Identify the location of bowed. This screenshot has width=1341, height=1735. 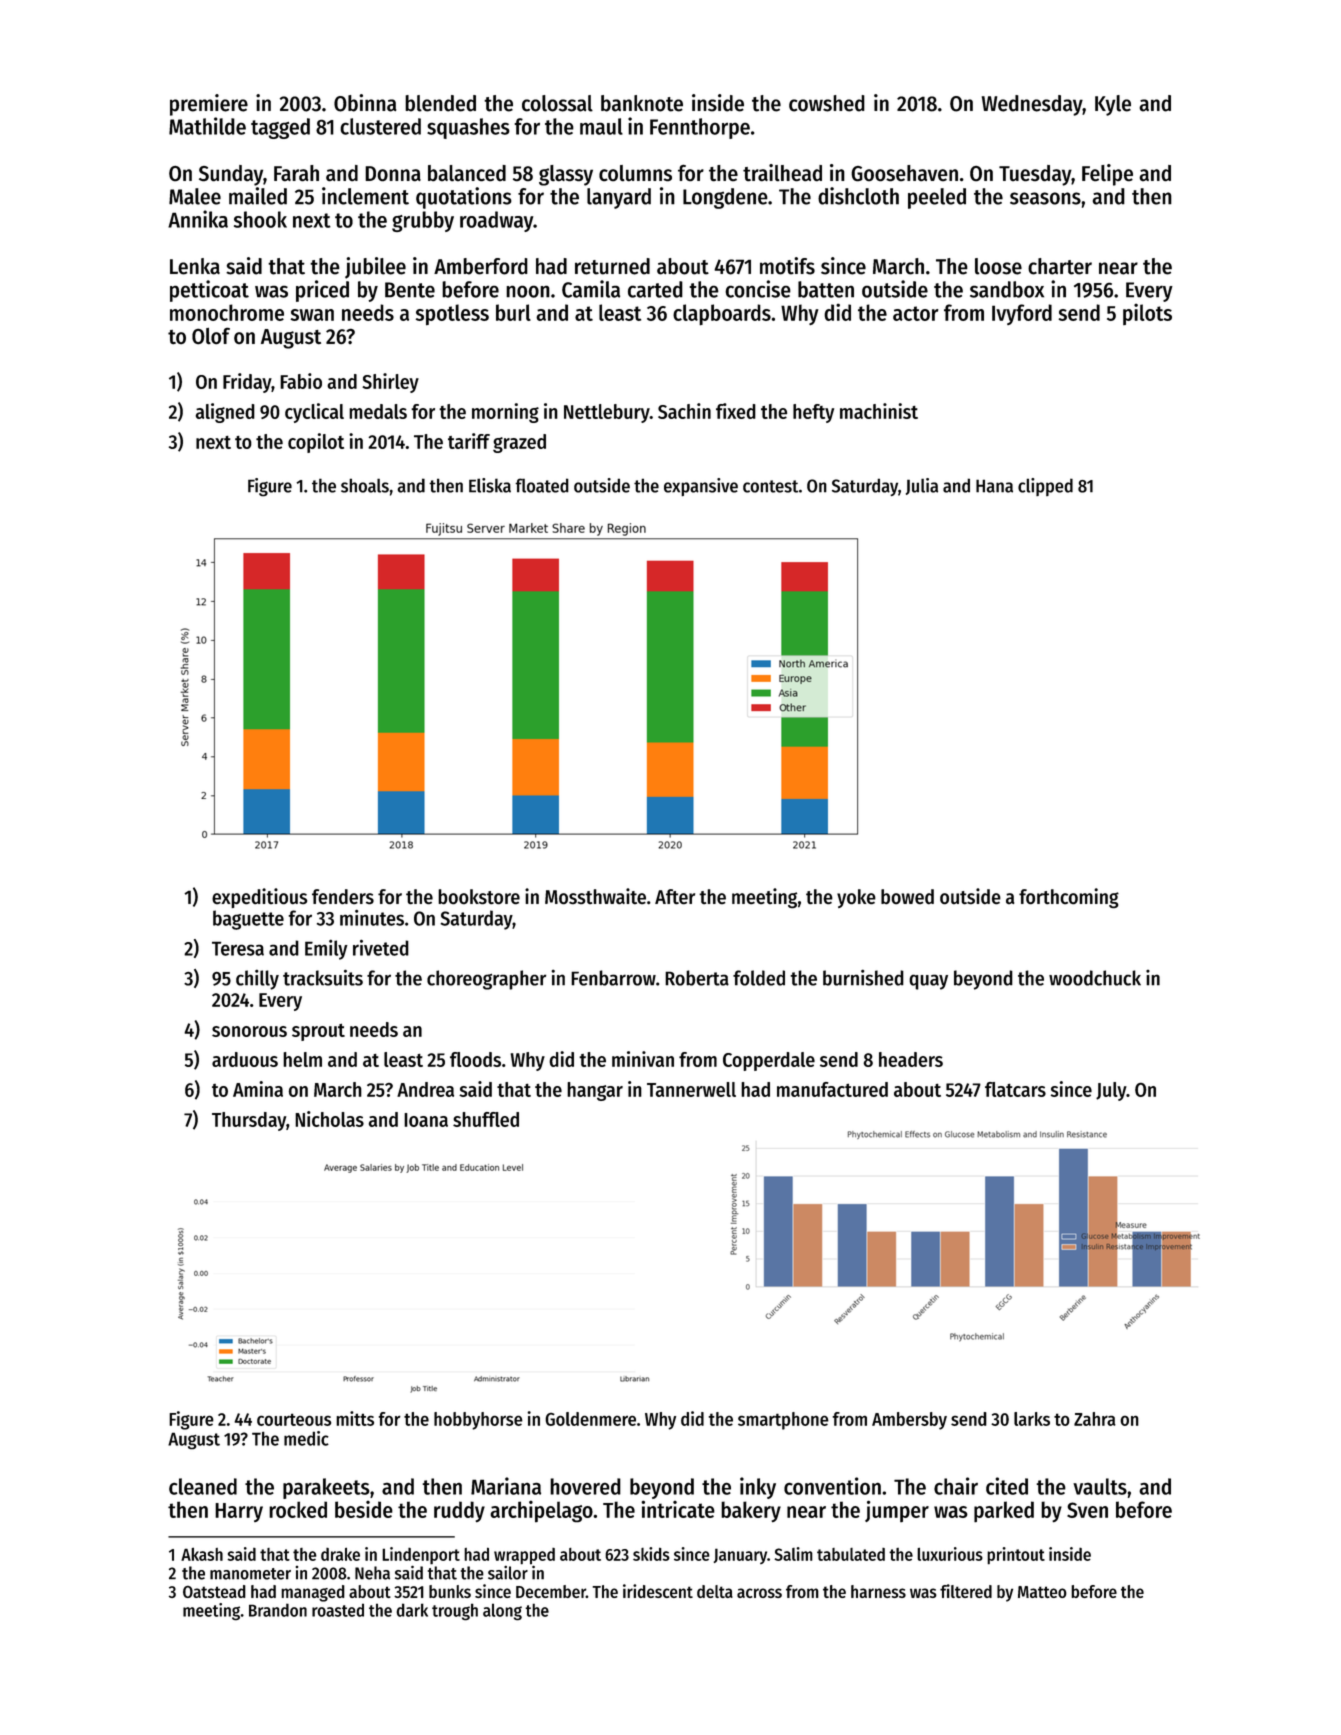
(907, 897).
